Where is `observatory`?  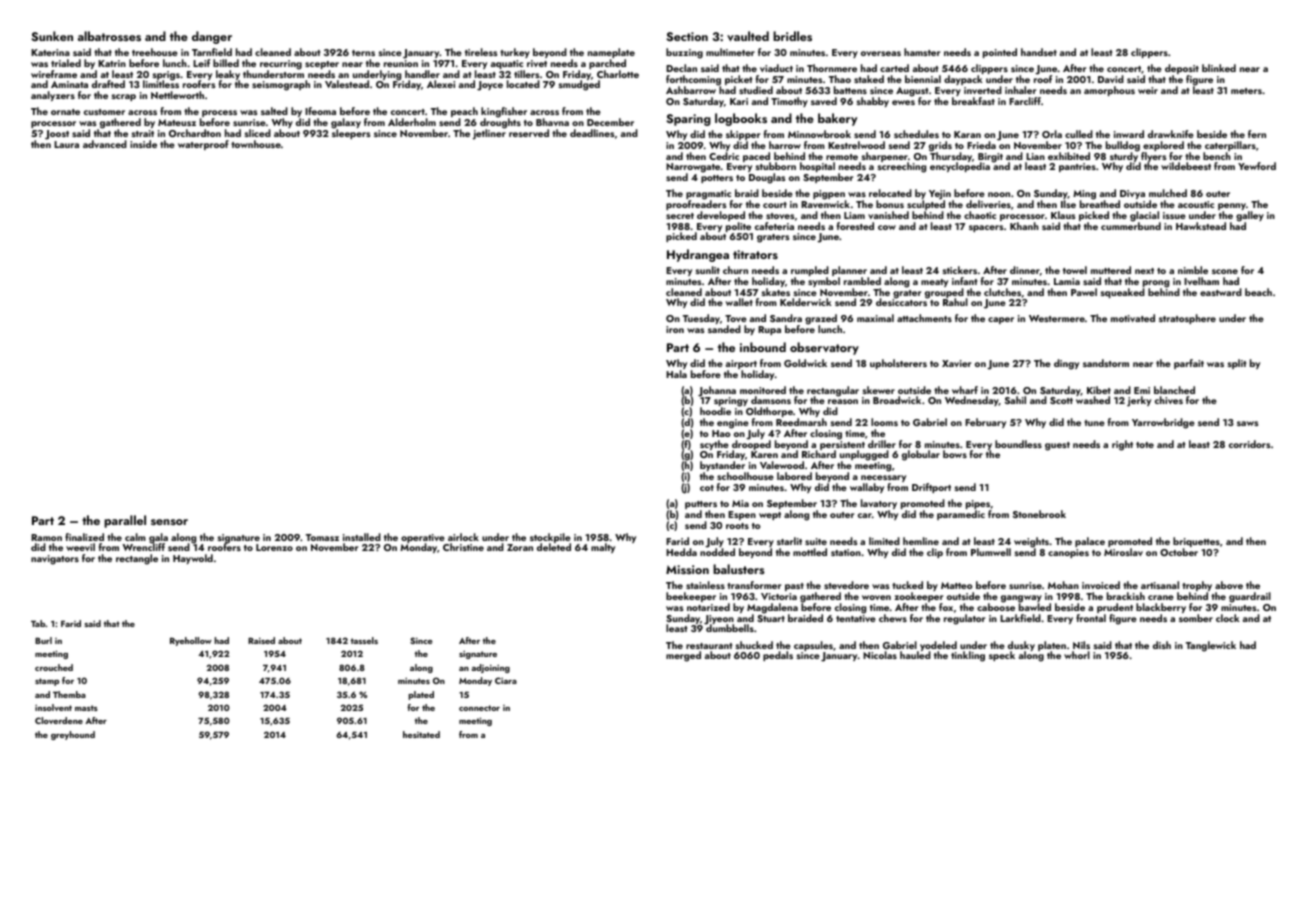
observatory is located at coordinates (824, 348).
